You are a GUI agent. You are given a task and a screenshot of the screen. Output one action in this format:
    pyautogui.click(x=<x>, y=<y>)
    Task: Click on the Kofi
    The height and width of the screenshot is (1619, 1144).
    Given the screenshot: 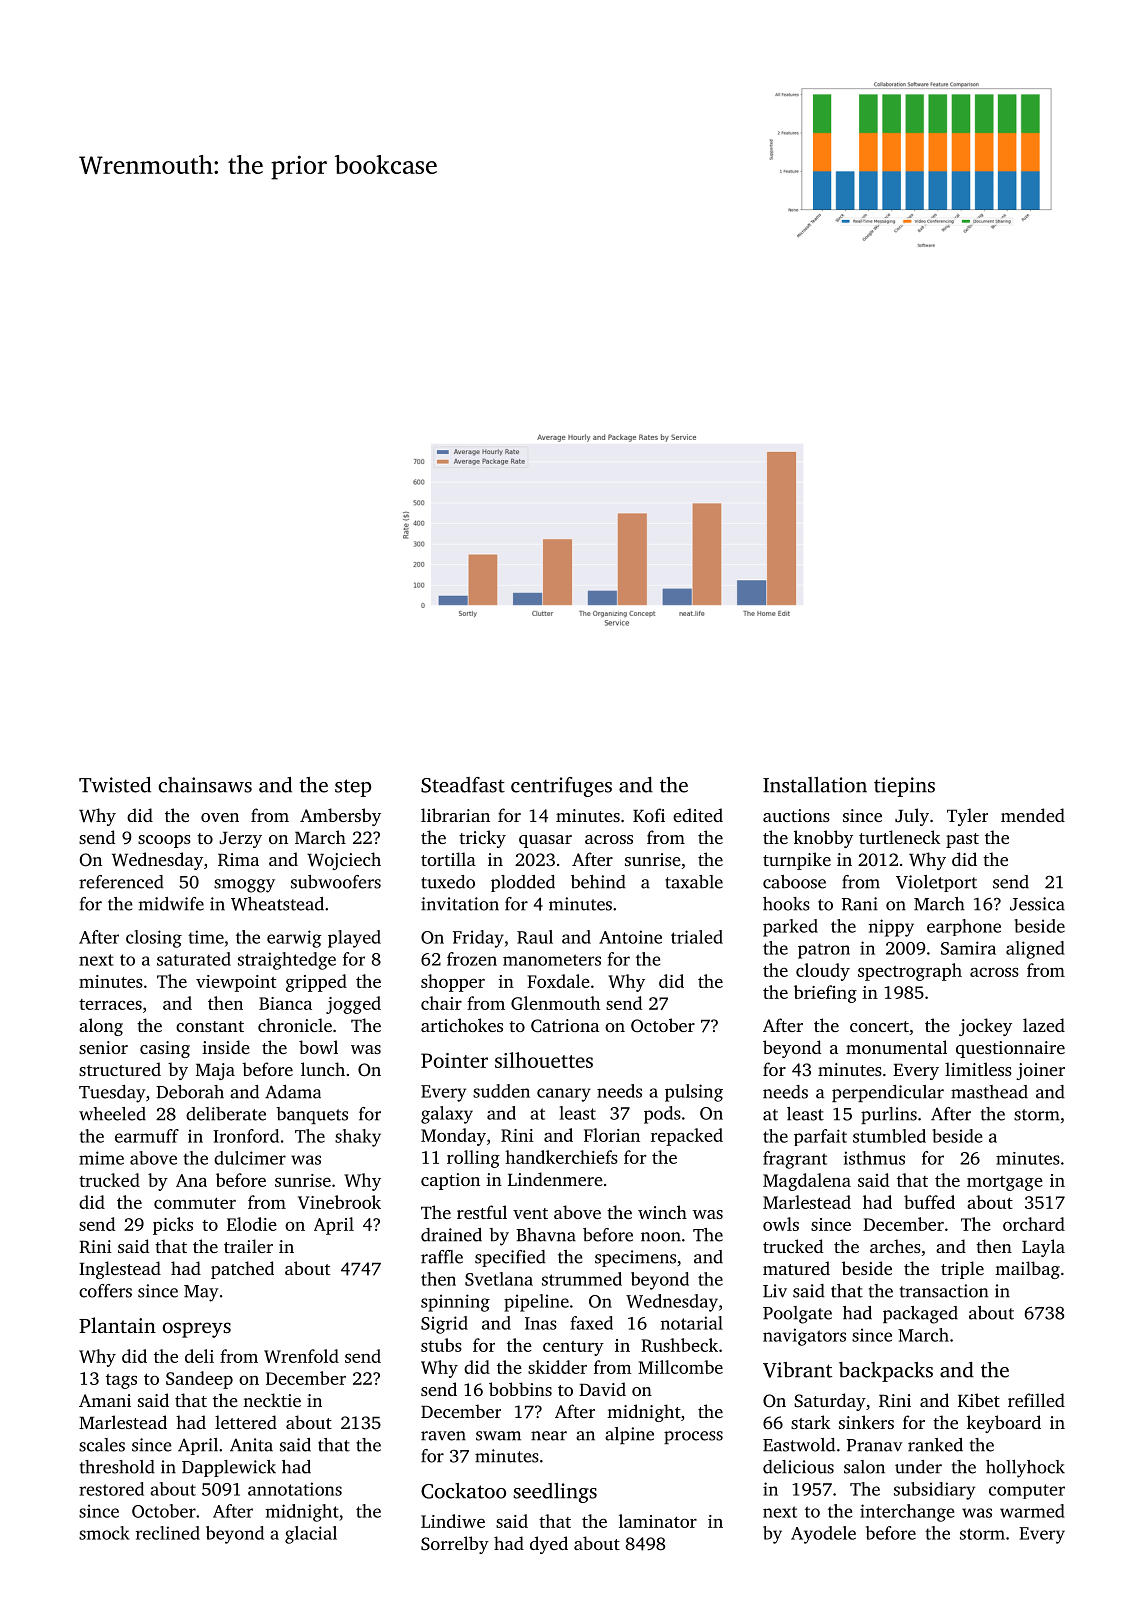 What is the action you would take?
    pyautogui.click(x=649, y=815)
